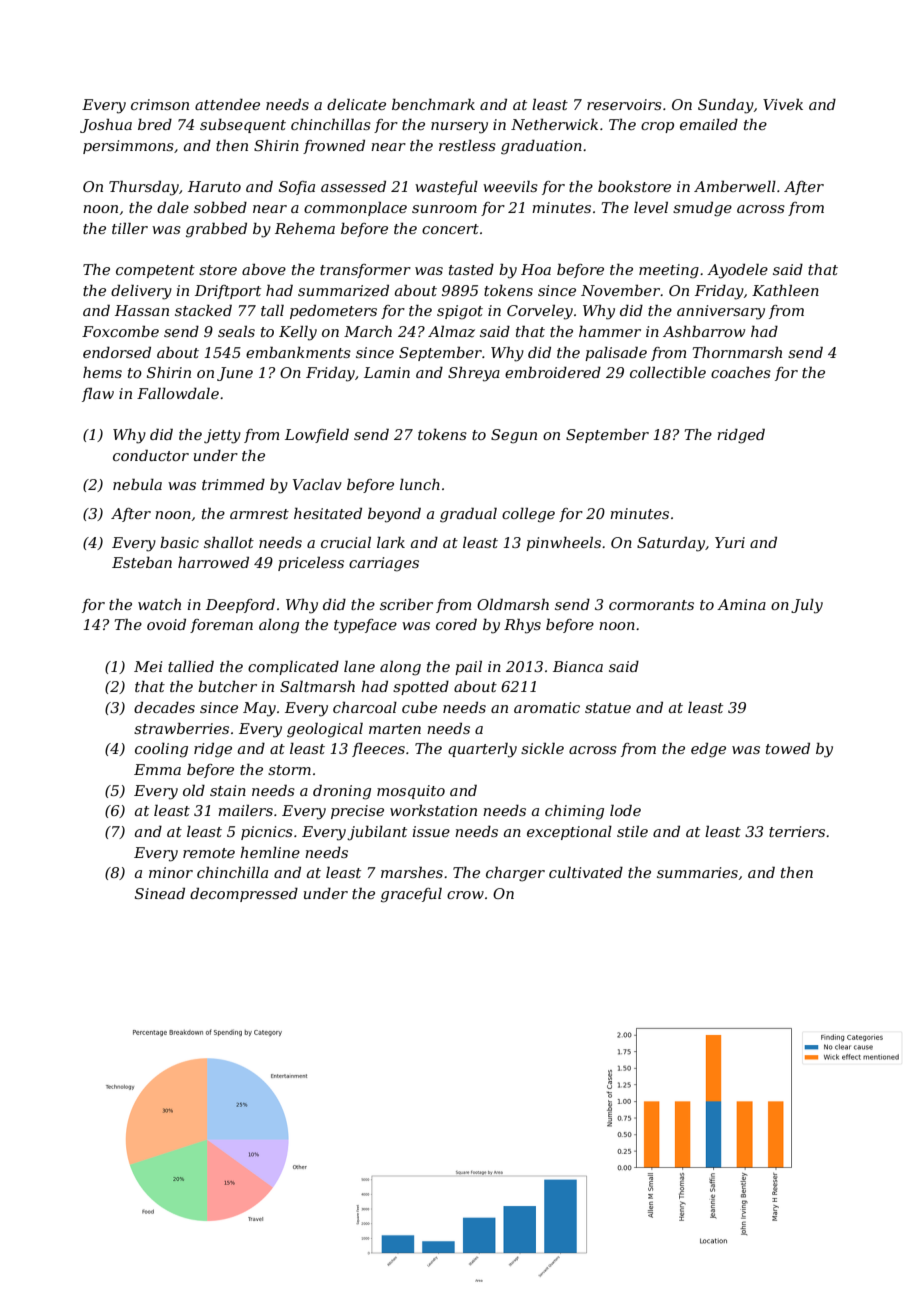 This page has width=924, height=1308. What do you see at coordinates (142, 310) in the page?
I see `Hassan` at bounding box center [142, 310].
